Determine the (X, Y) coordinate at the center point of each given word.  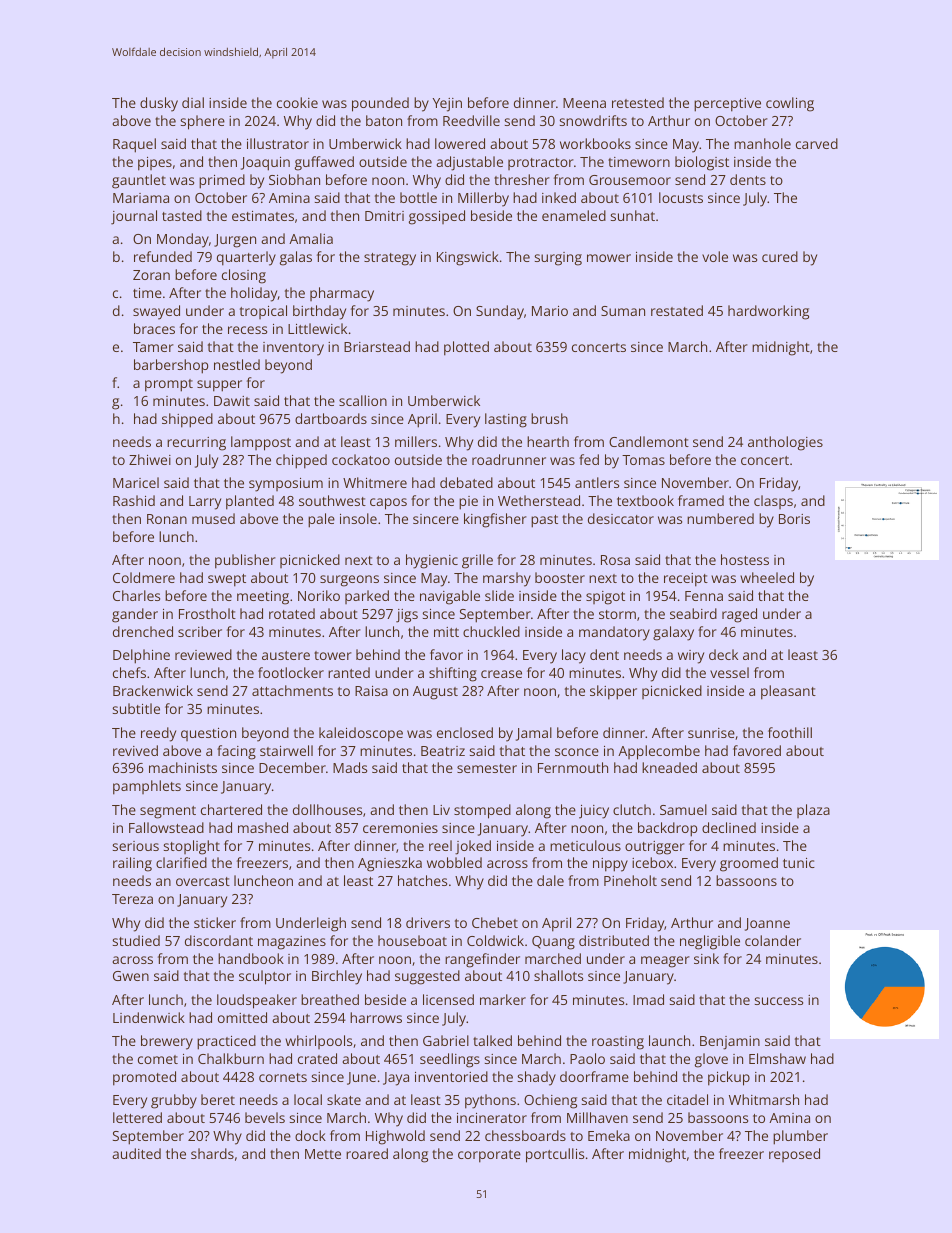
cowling (790, 104)
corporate (489, 1156)
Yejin (447, 105)
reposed (794, 1155)
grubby (174, 1101)
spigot (605, 598)
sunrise (711, 733)
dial (193, 102)
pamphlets (147, 787)
